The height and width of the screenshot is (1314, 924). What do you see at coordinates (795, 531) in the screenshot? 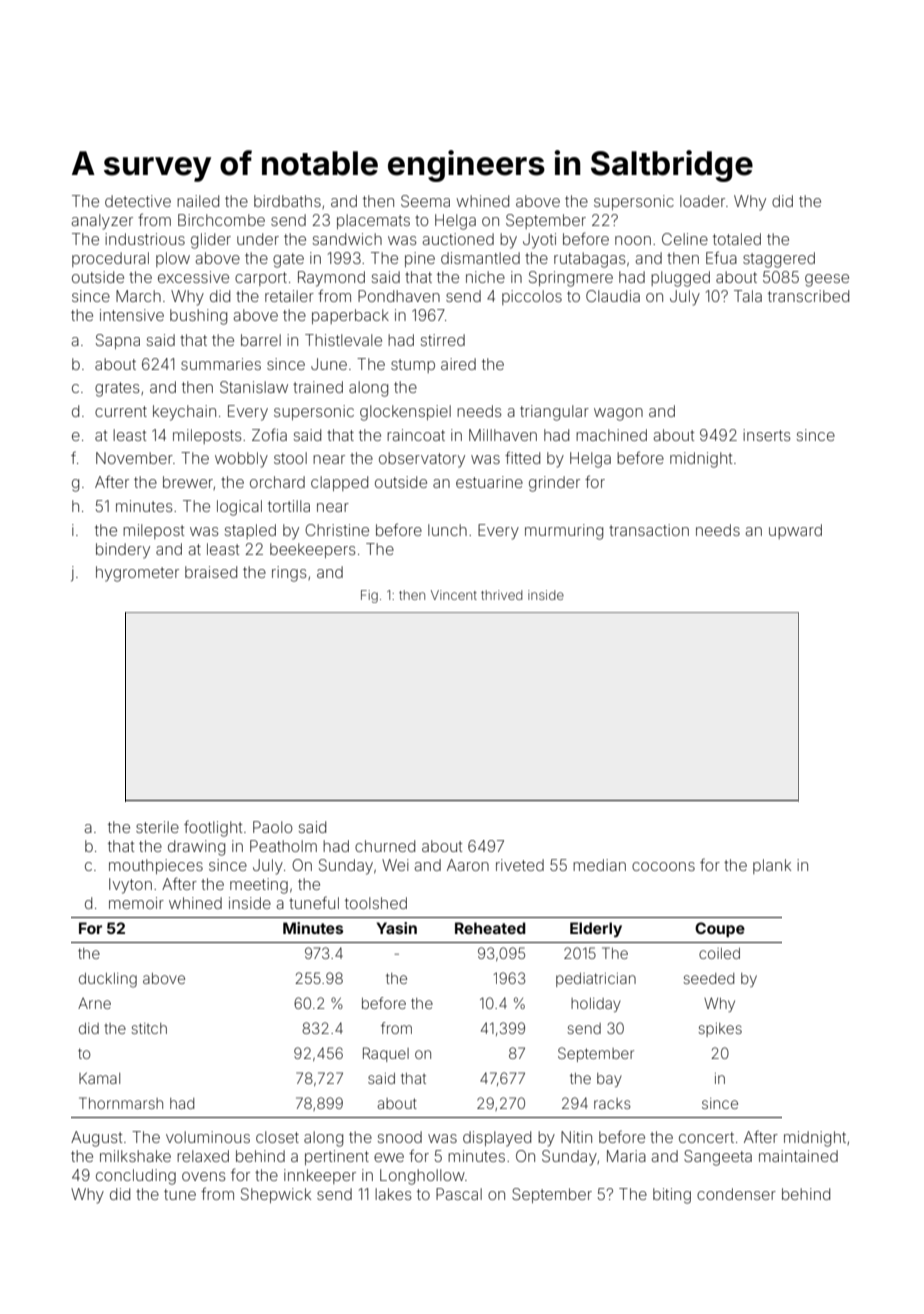
I see `upward` at bounding box center [795, 531].
